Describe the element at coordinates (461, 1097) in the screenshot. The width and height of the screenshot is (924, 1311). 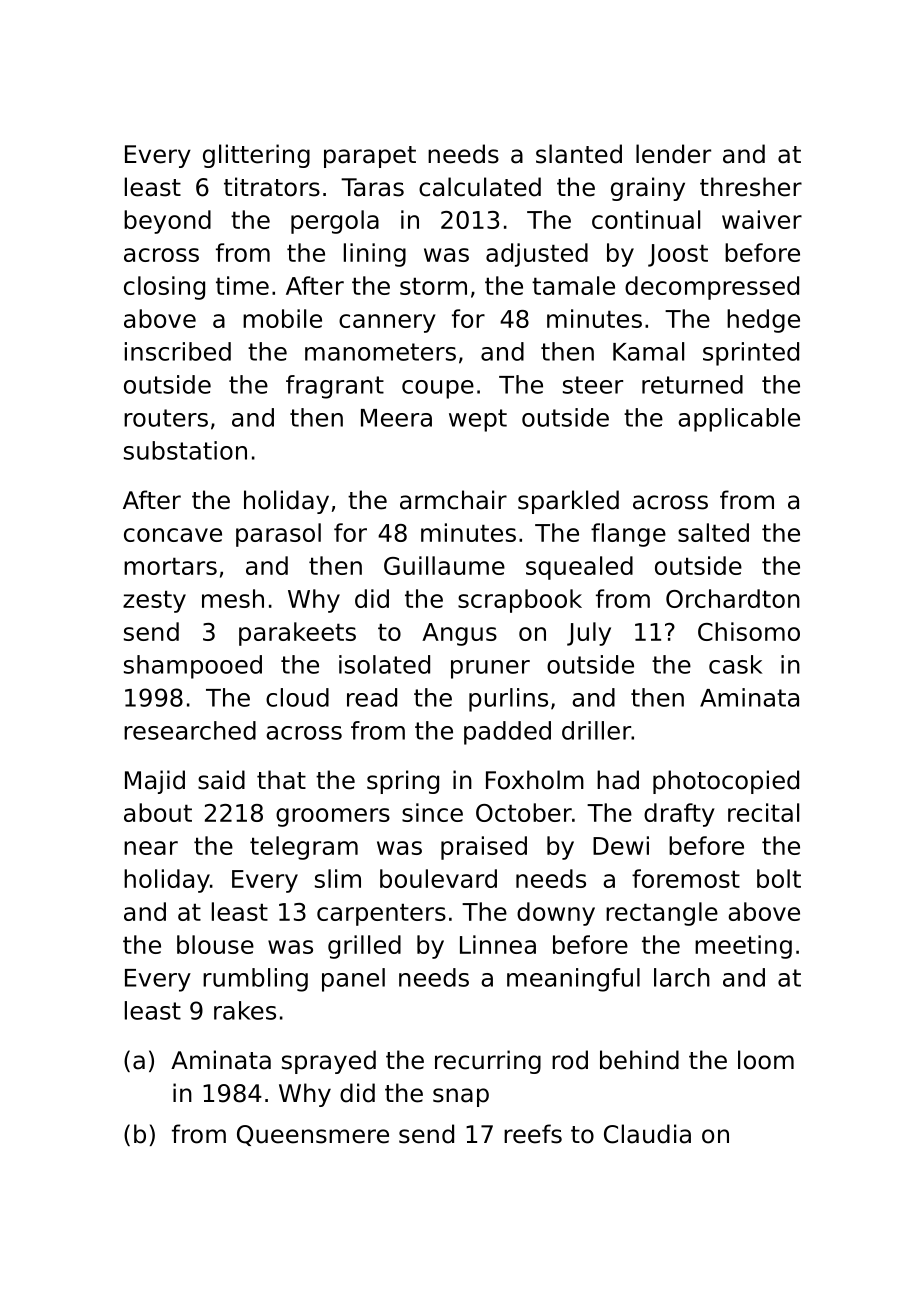
I see `snap` at that location.
